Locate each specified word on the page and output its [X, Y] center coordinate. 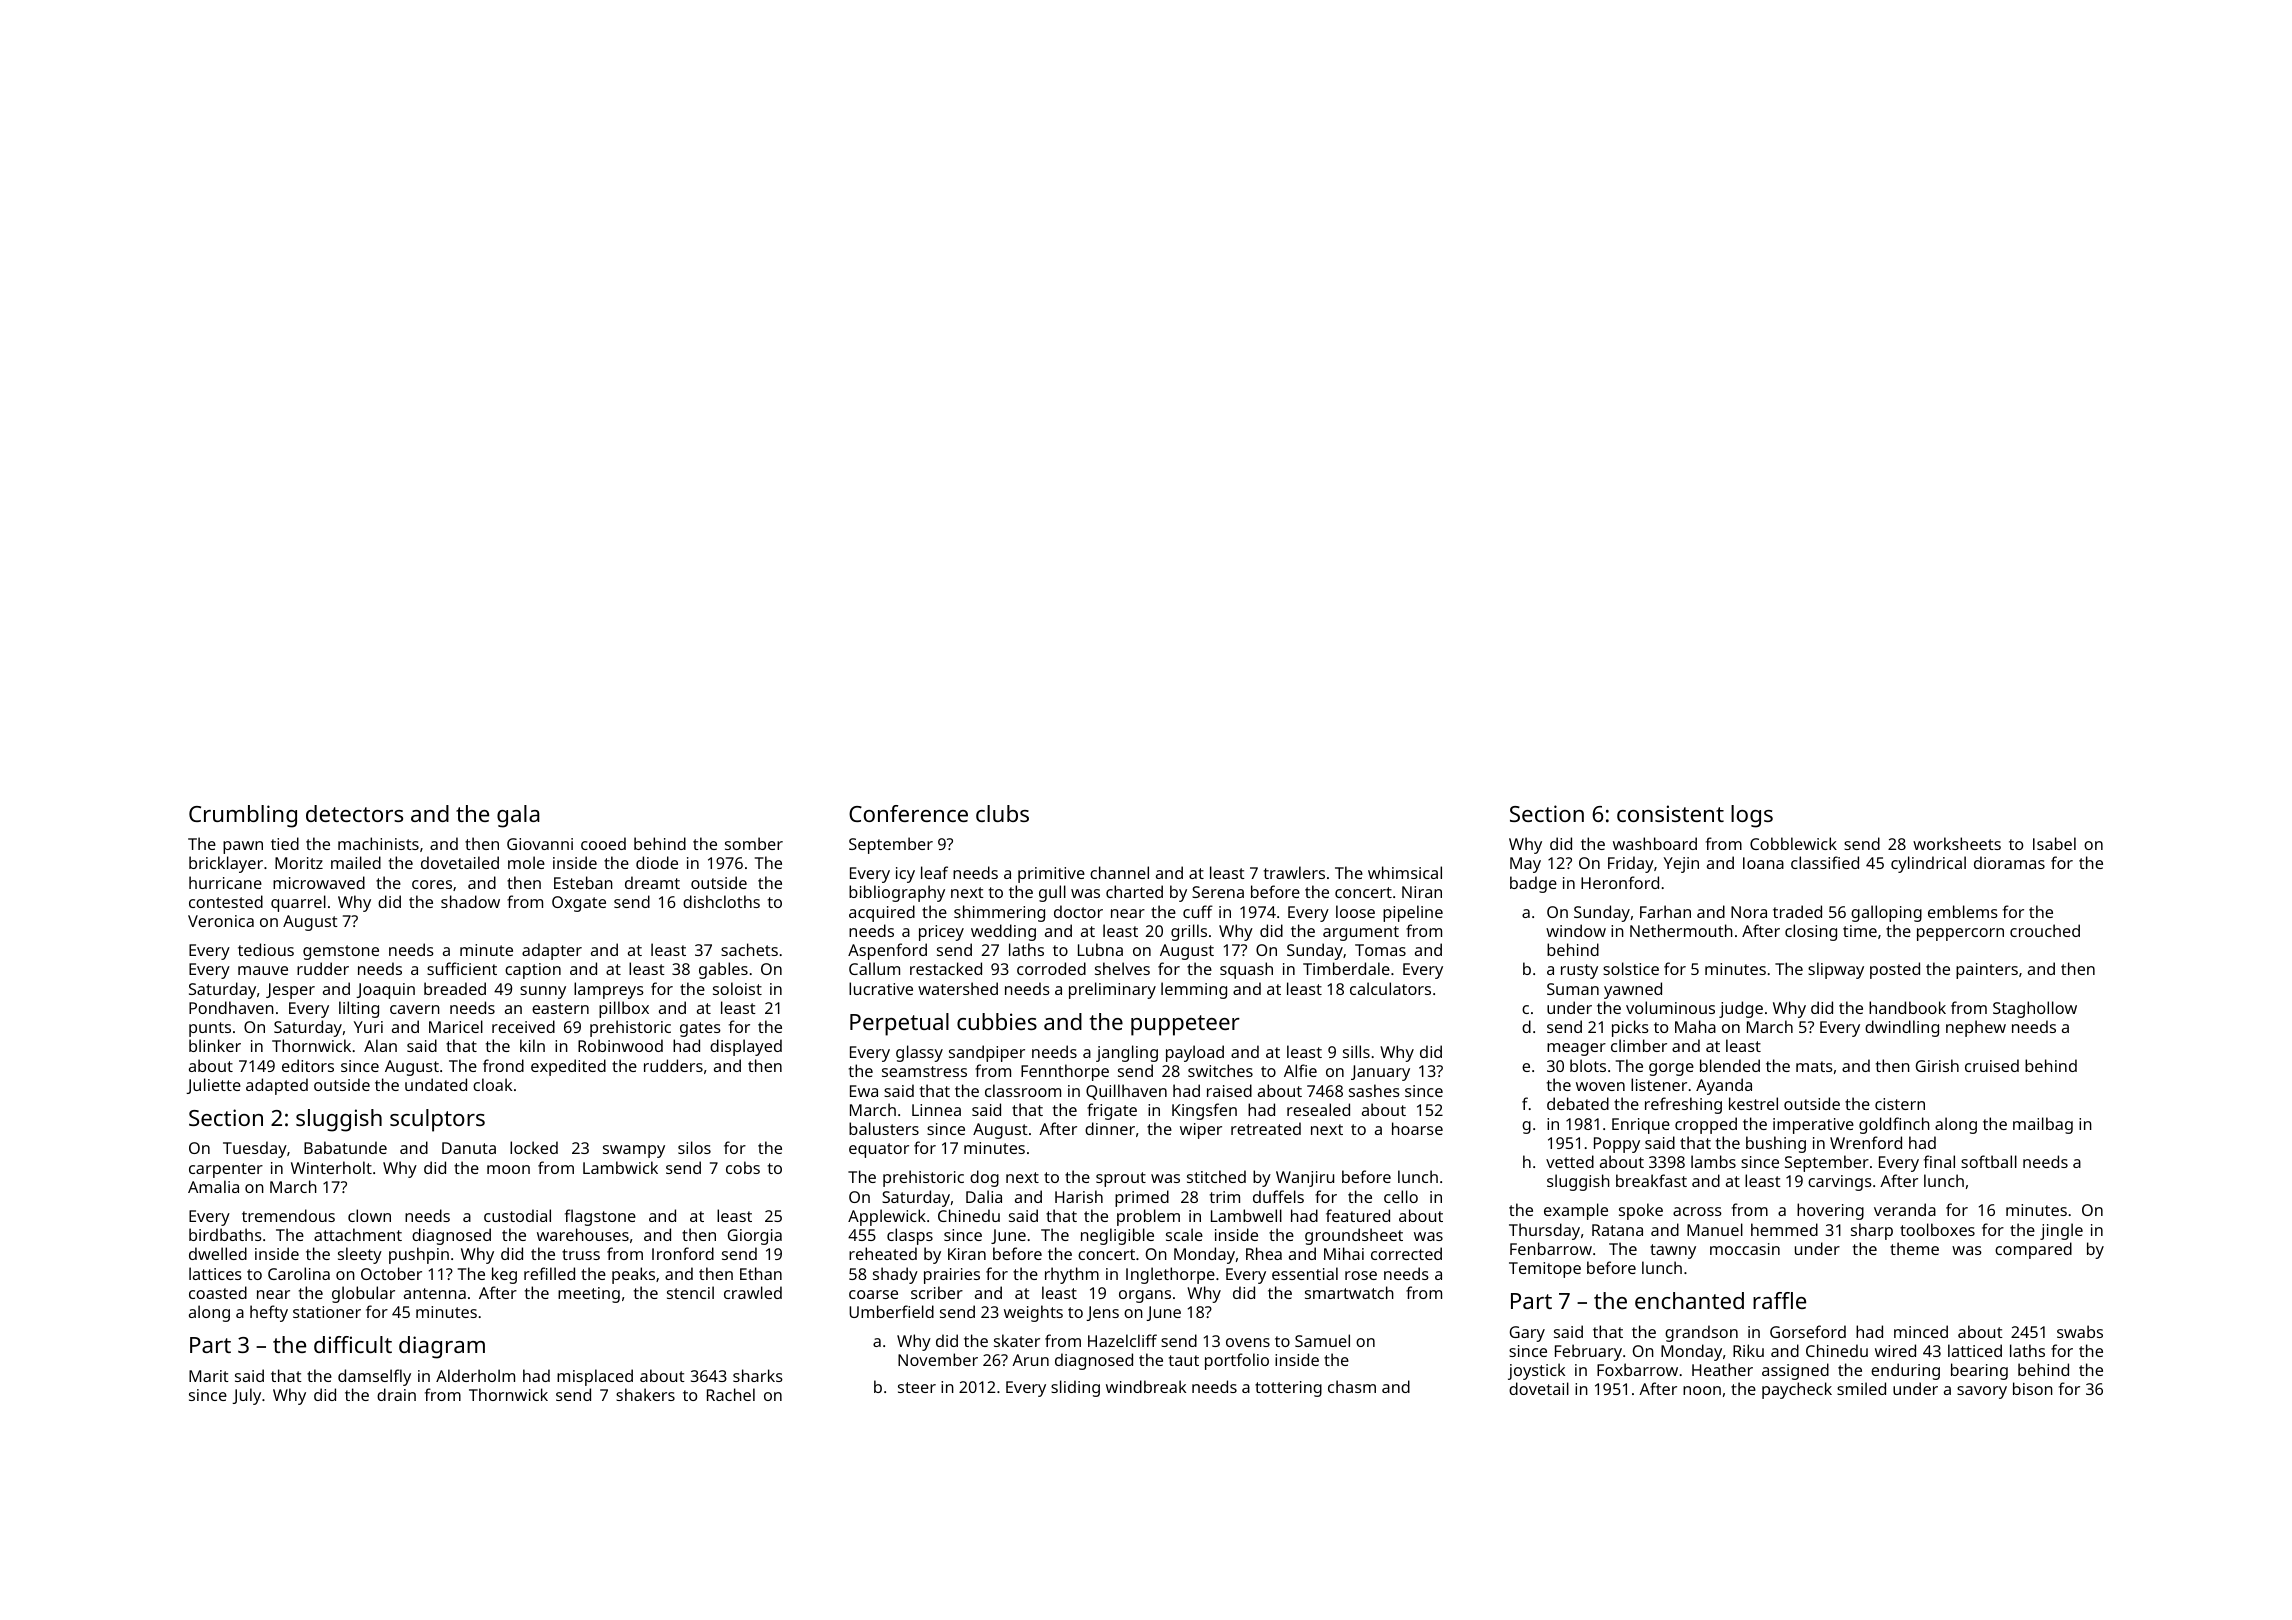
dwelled [218, 1253]
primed [1142, 1198]
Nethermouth [1681, 930]
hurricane [225, 882]
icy [905, 875]
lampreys [609, 990]
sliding [1075, 1388]
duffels [1278, 1196]
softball [1989, 1161]
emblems [1963, 911]
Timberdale [1346, 968]
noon [1702, 1390]
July [246, 1396]
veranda [1905, 1209]
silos [694, 1147]
